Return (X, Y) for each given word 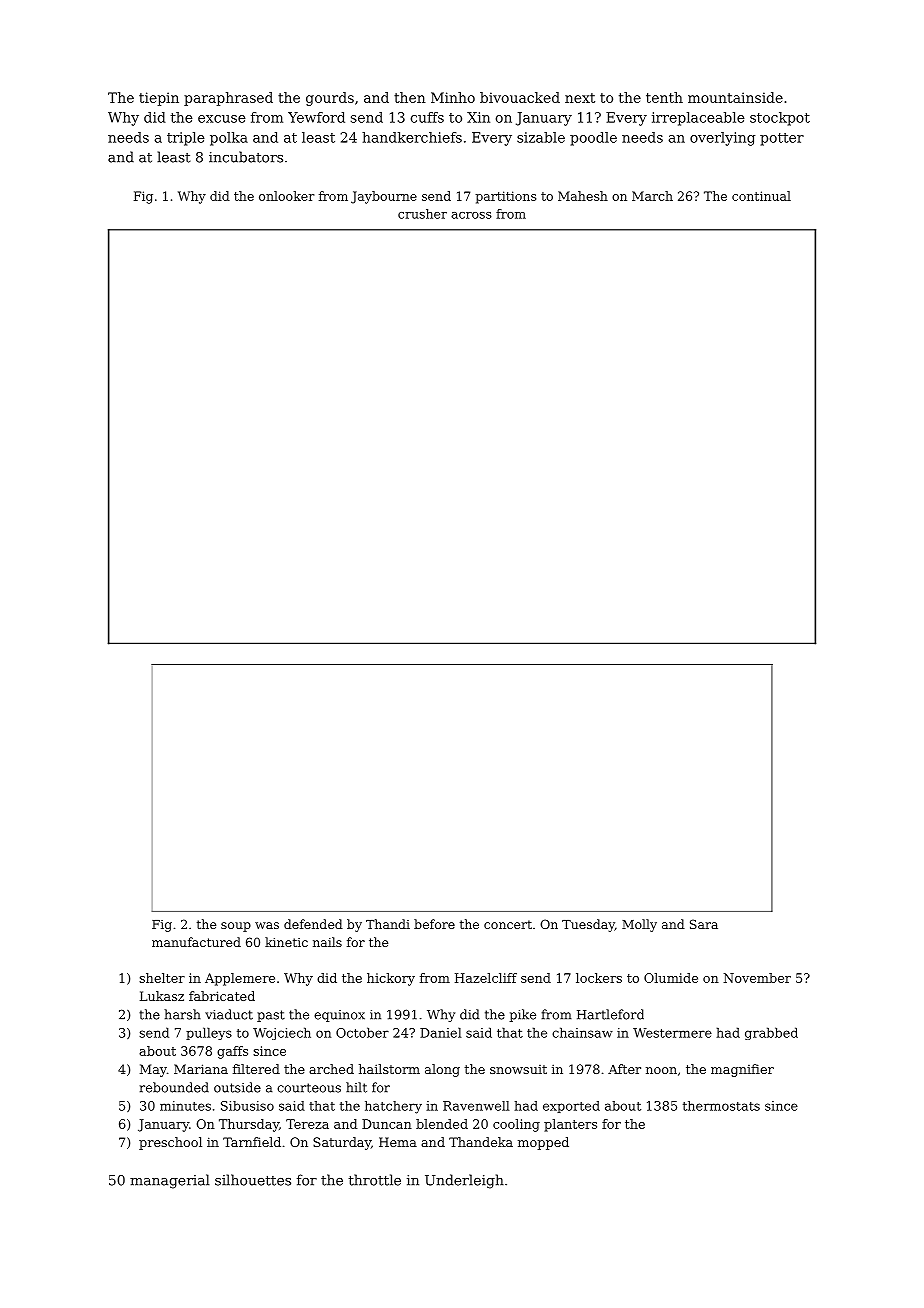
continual (761, 196)
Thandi (388, 924)
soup (236, 927)
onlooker (286, 196)
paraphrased (228, 99)
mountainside (735, 97)
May (153, 1070)
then (410, 97)
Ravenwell (476, 1106)
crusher (422, 214)
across (471, 215)
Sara (704, 924)
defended (313, 924)
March (652, 196)
